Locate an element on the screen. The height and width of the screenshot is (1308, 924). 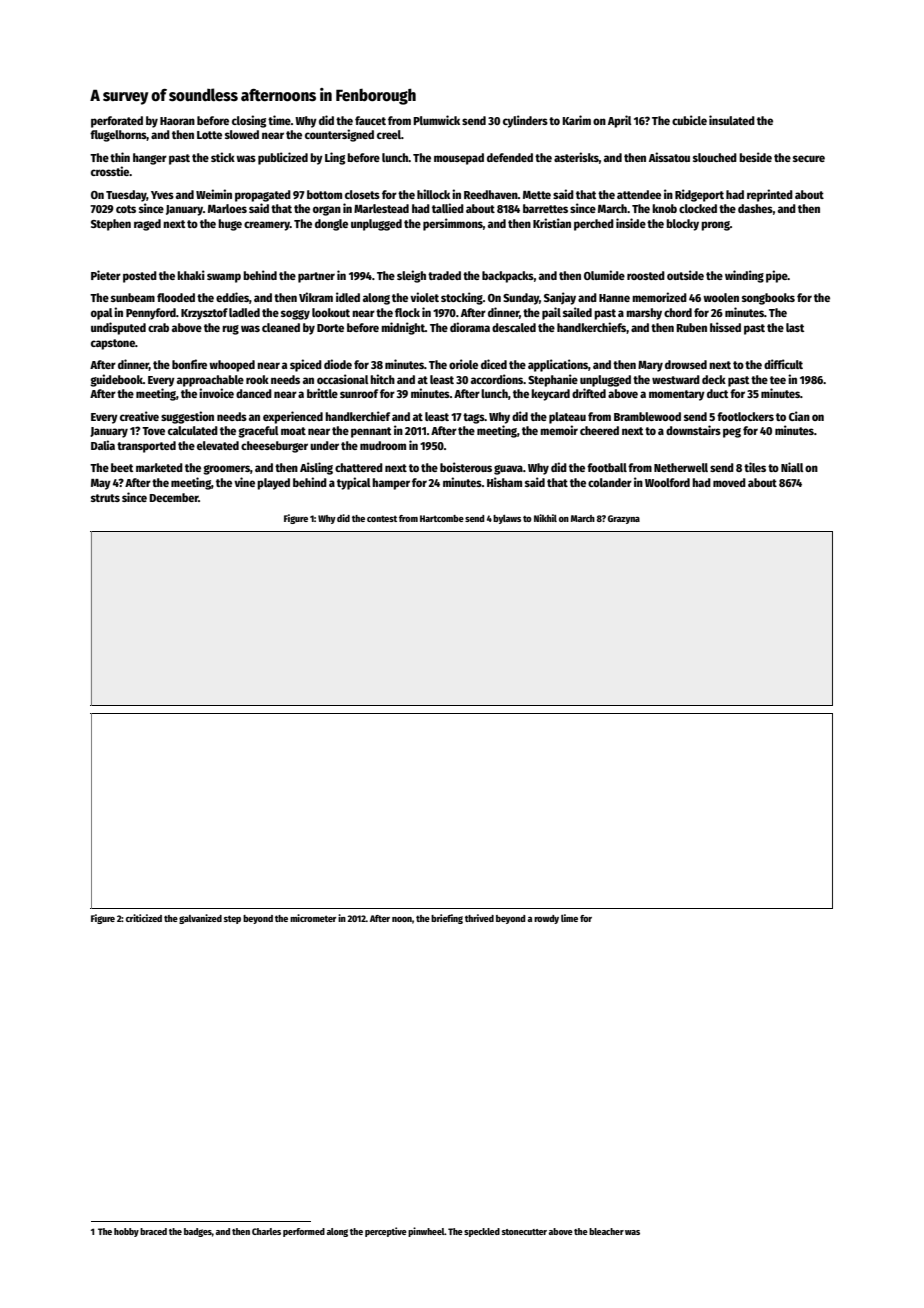
cubicle is located at coordinates (689, 120).
